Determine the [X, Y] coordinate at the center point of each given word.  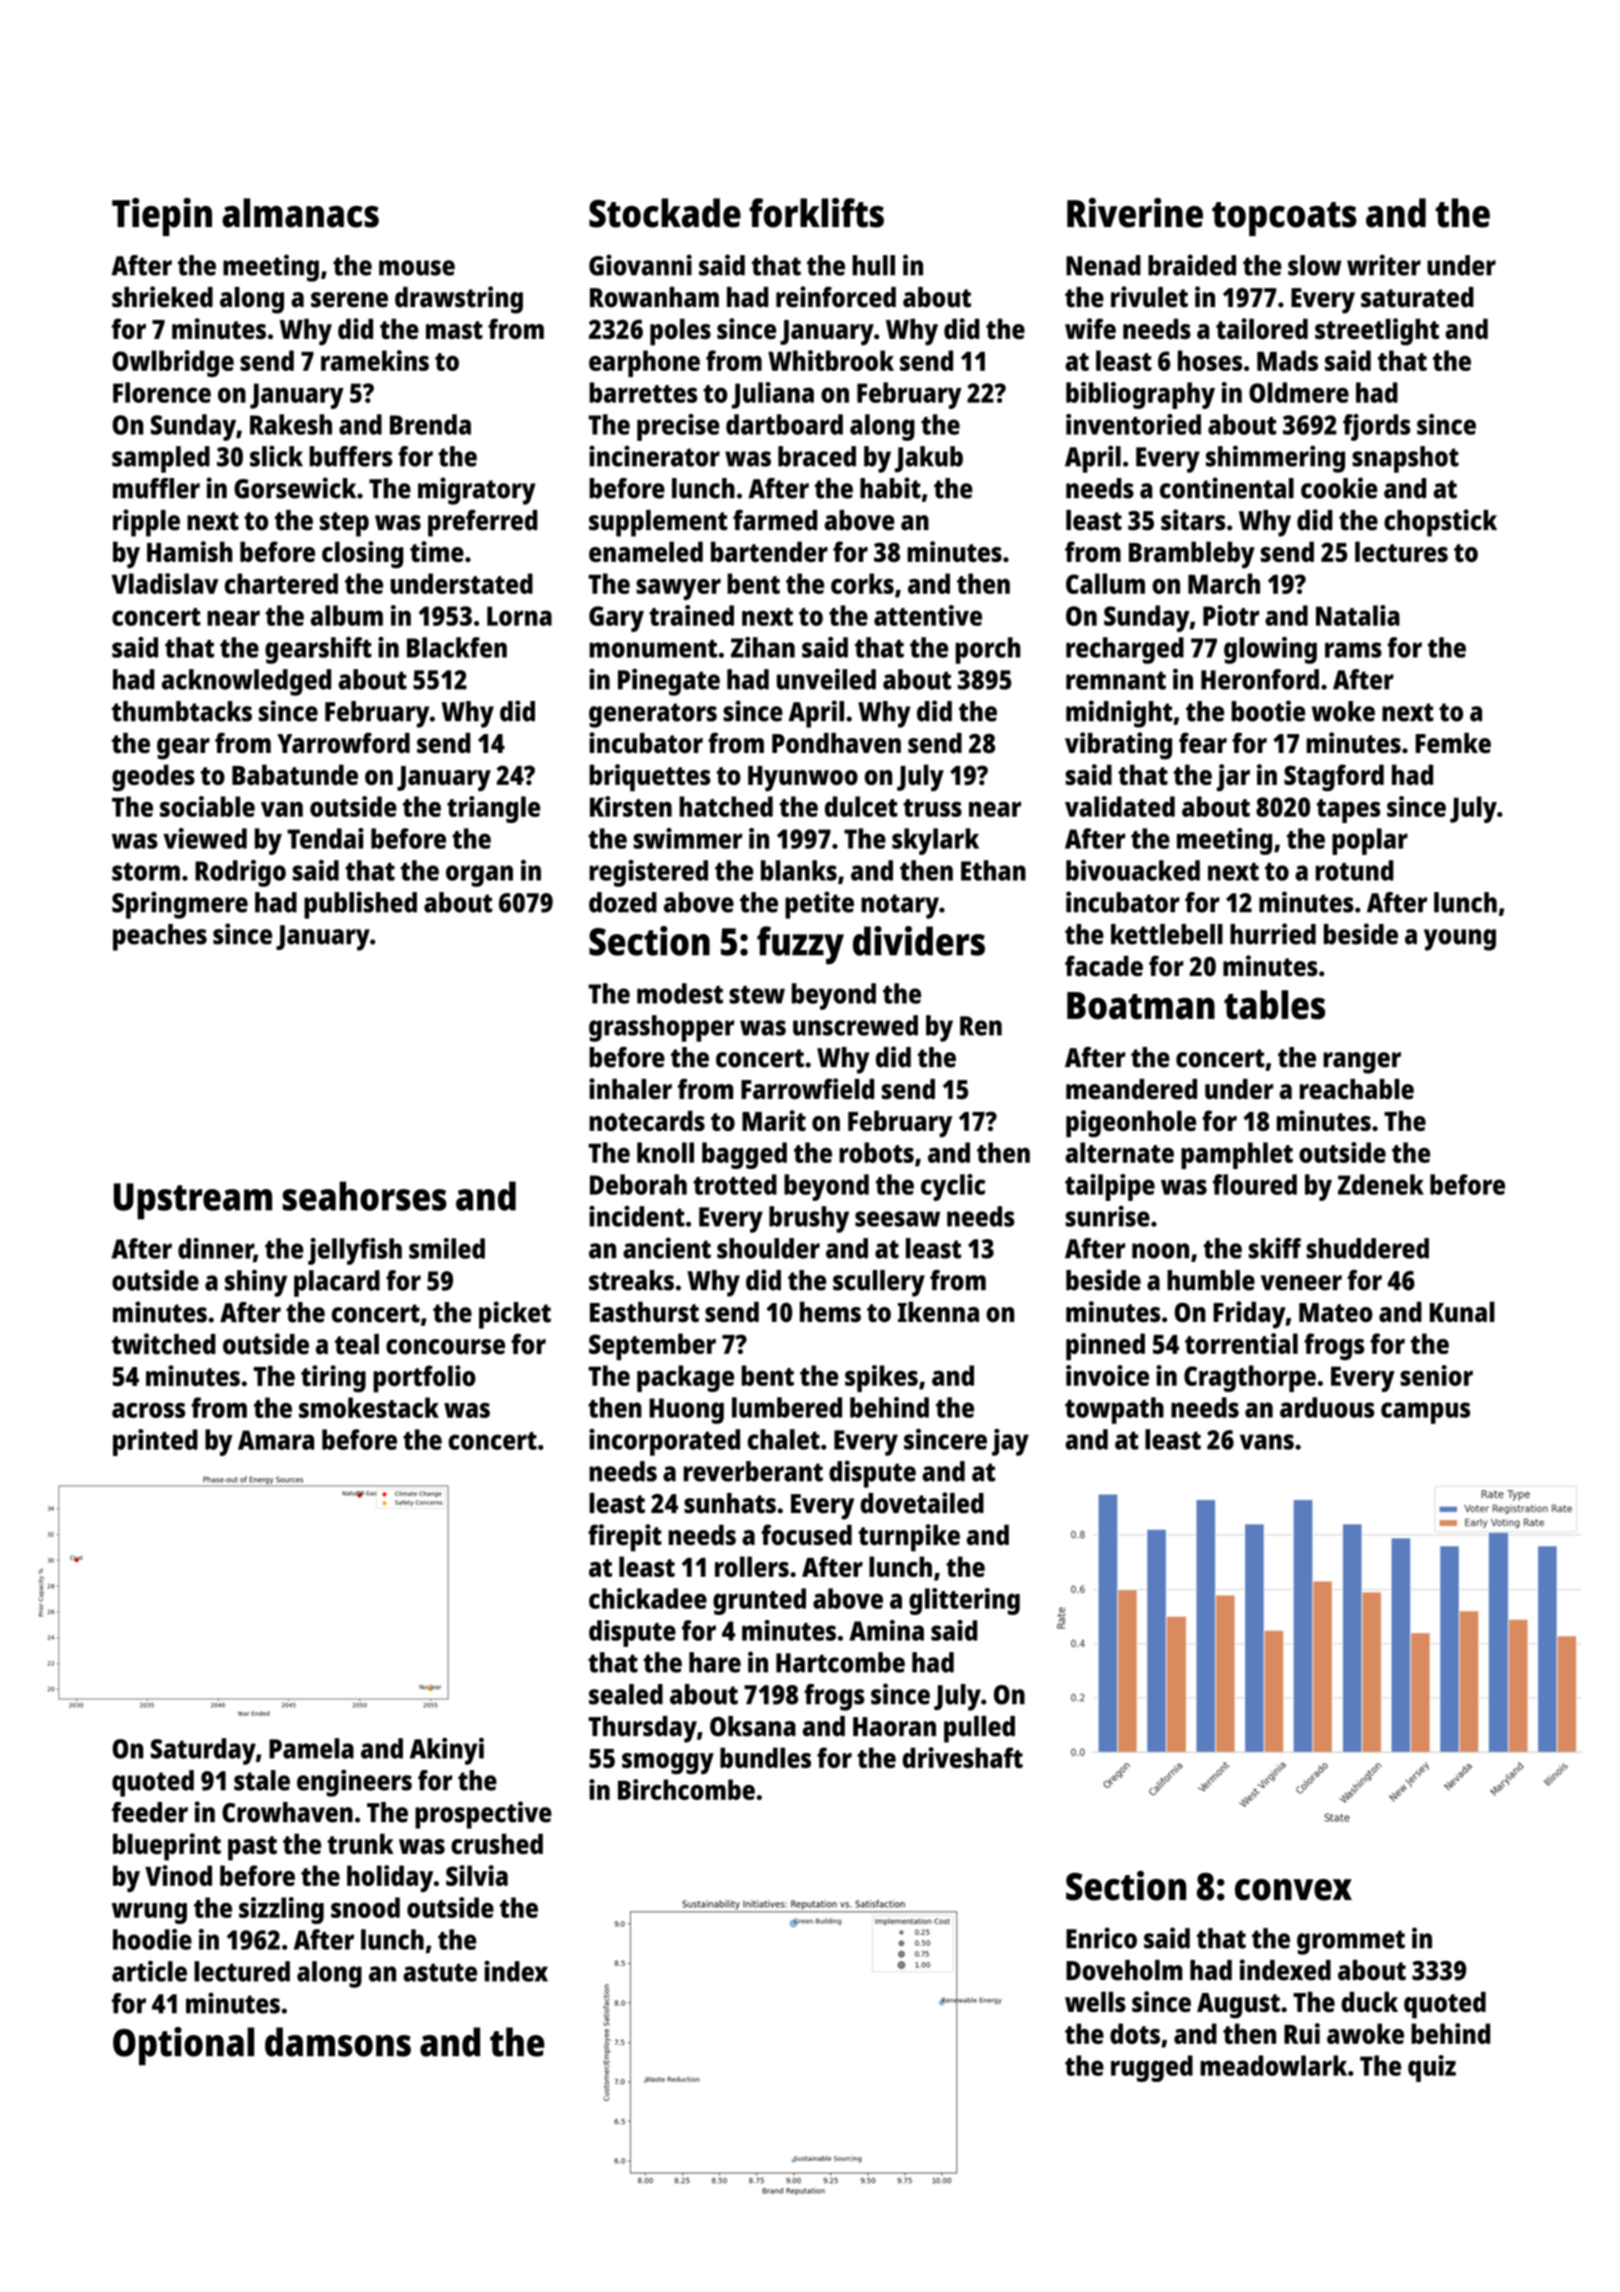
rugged [1152, 2068]
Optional [183, 2046]
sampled [161, 459]
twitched [164, 1344]
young [1460, 940]
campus [1425, 1413]
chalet [784, 1439]
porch [988, 650]
